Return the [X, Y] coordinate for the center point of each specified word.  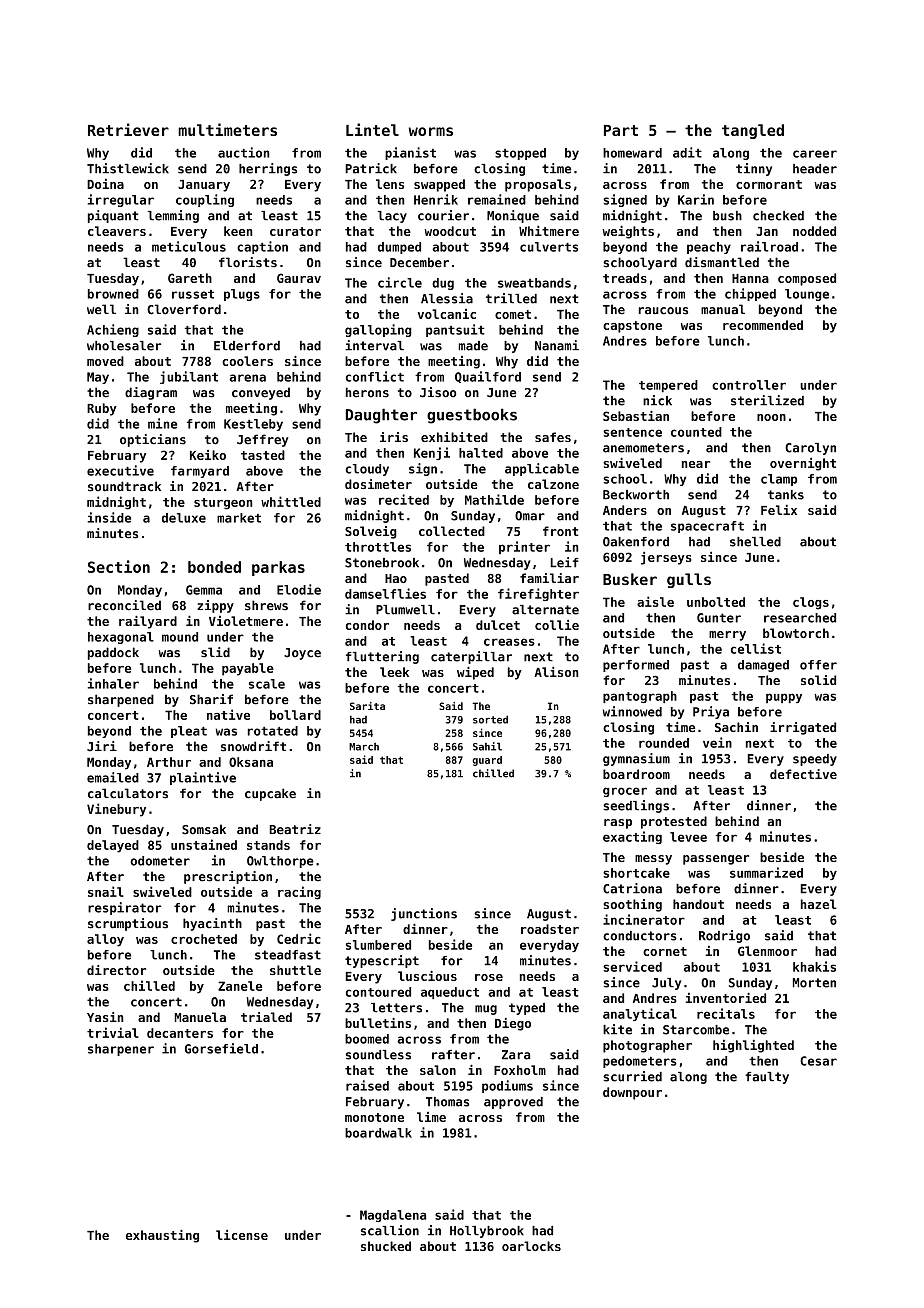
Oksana [251, 762]
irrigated [803, 728]
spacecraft [707, 527]
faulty [767, 1078]
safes [553, 437]
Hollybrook [487, 1232]
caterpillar [471, 657]
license [242, 1235]
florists [248, 262]
